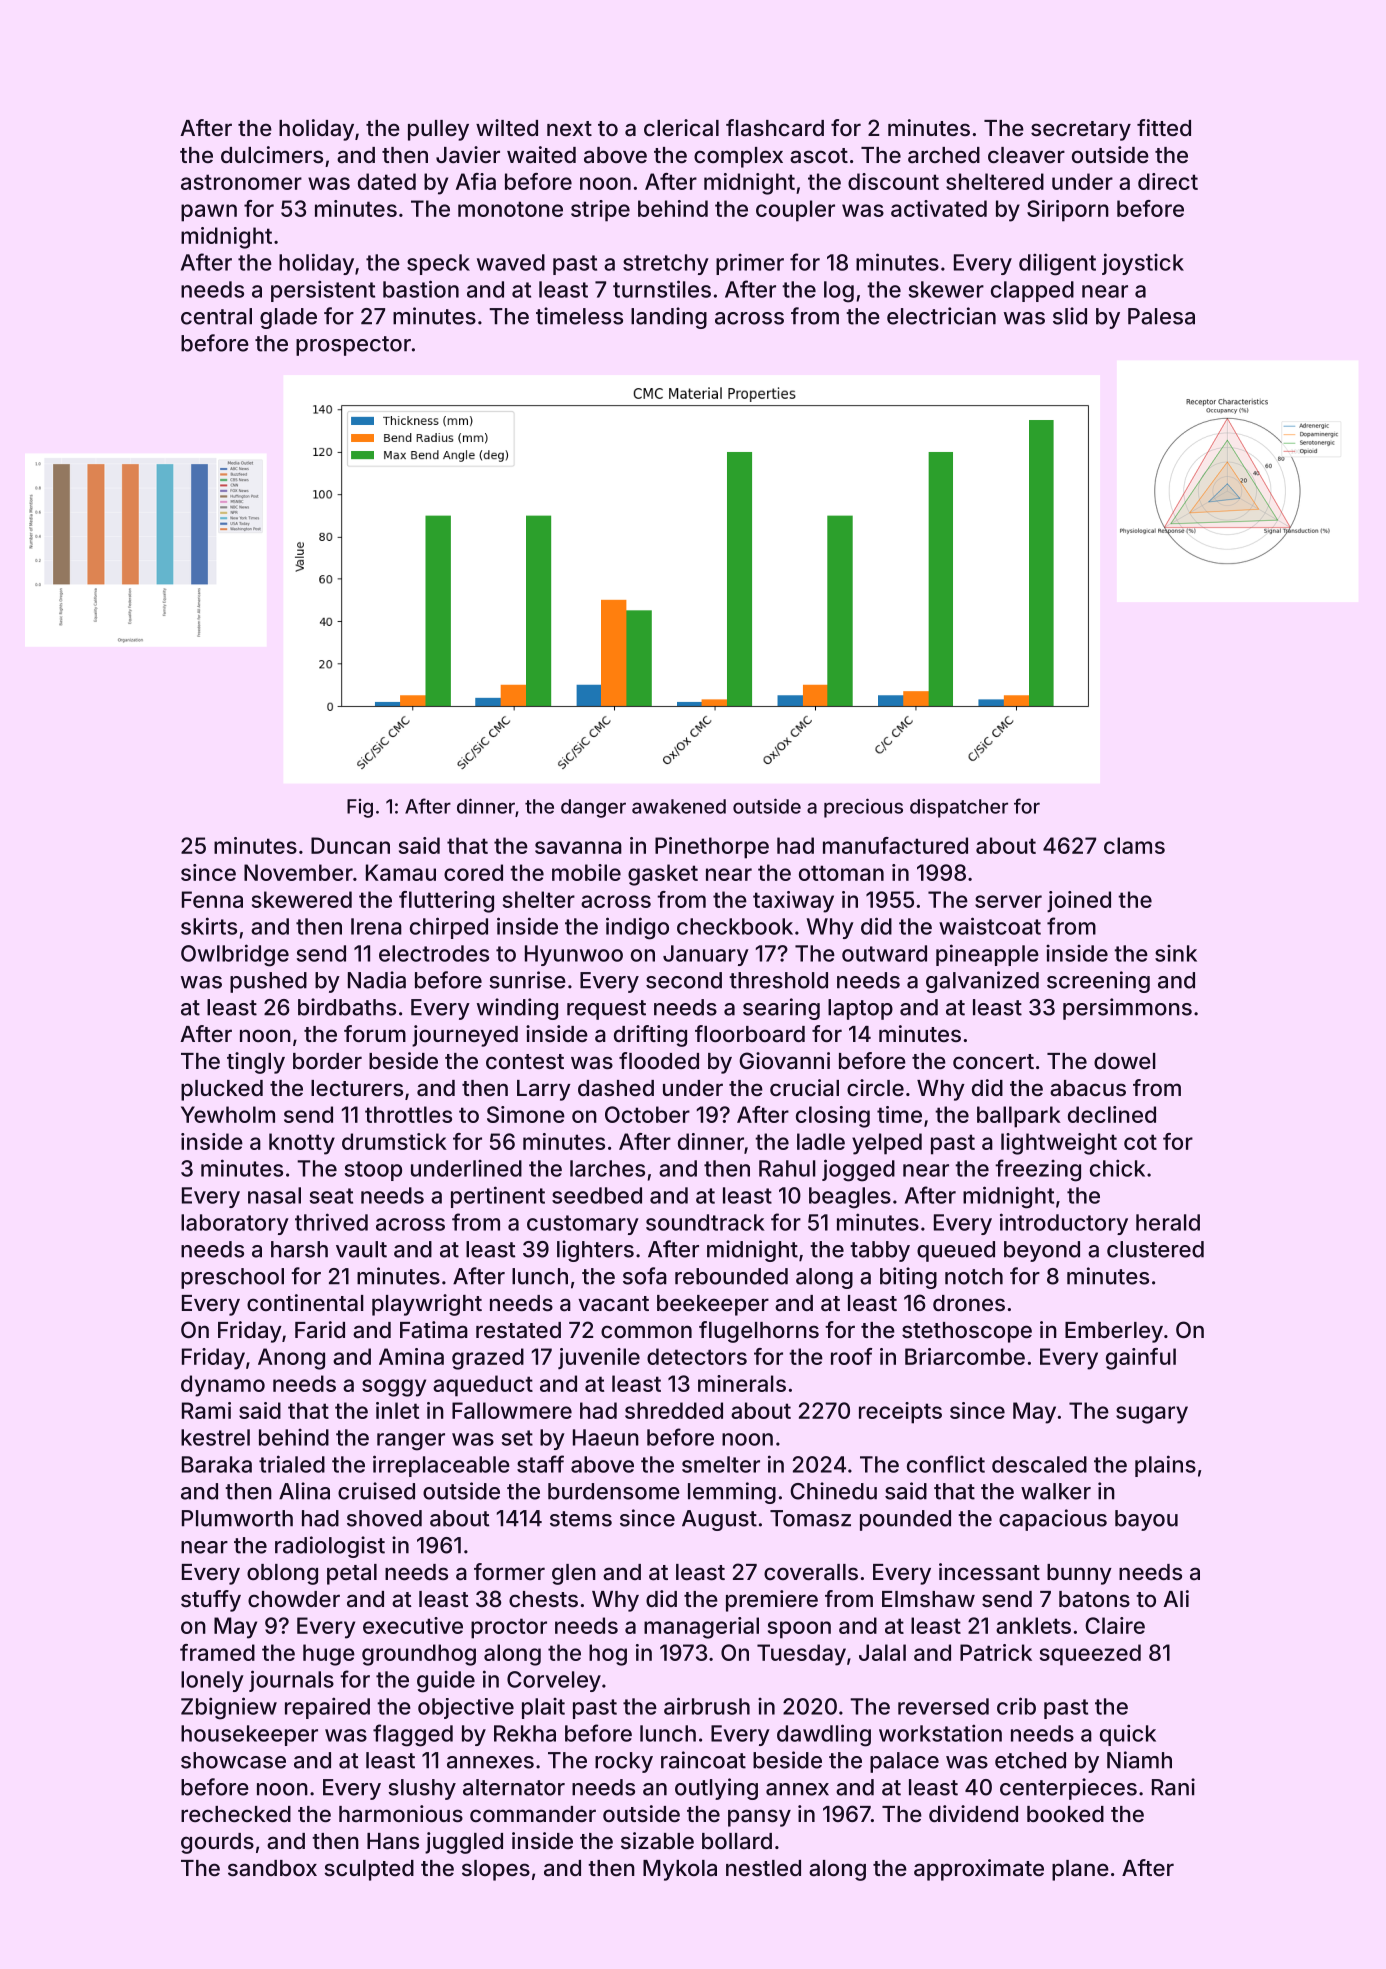  Describe the element at coordinates (1164, 127) in the screenshot. I see `fitted` at that location.
